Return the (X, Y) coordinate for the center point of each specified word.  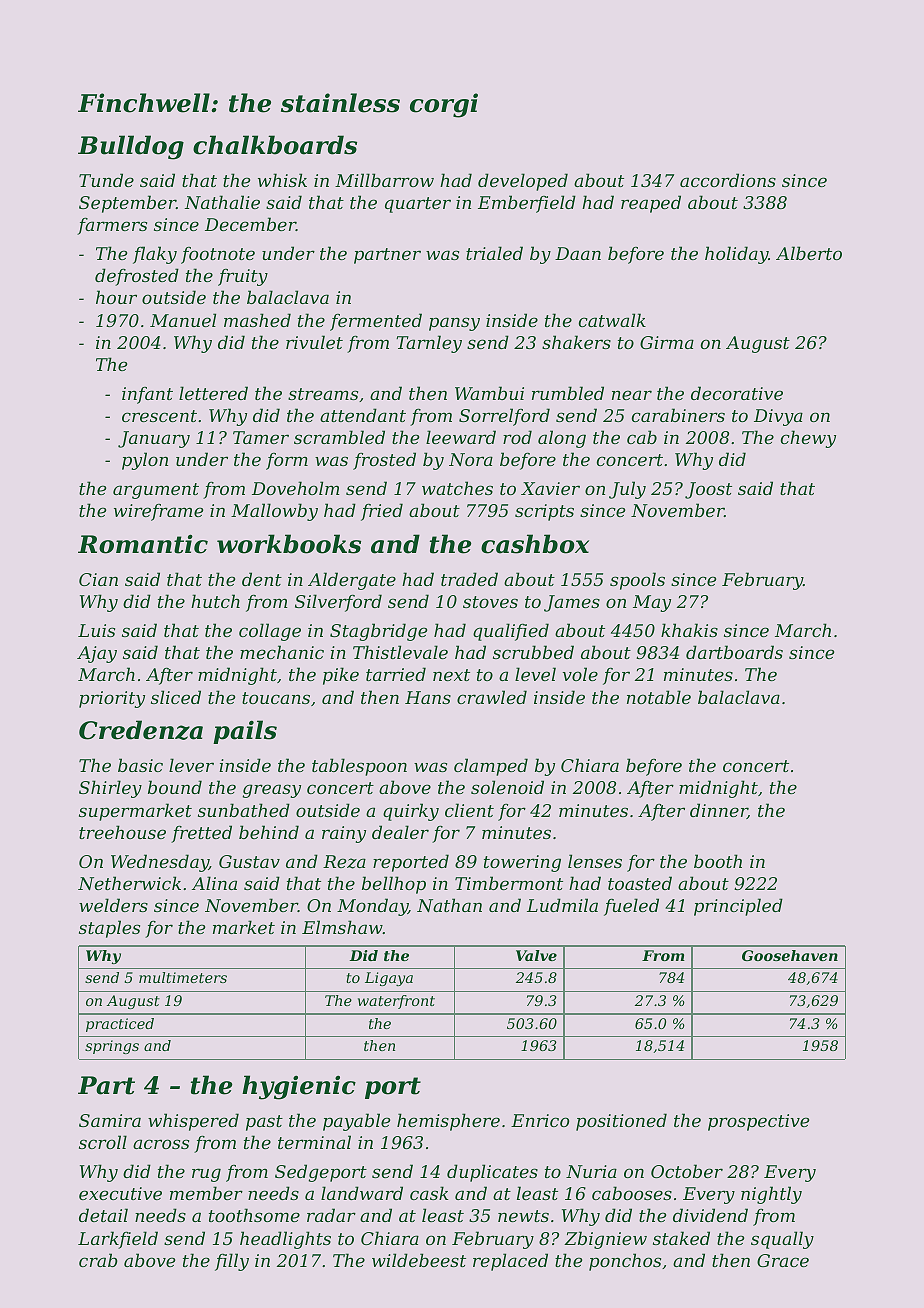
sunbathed (244, 810)
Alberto (809, 253)
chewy (808, 439)
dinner (719, 811)
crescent (159, 416)
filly (232, 1262)
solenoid (507, 787)
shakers (576, 342)
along (562, 439)
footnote (218, 255)
